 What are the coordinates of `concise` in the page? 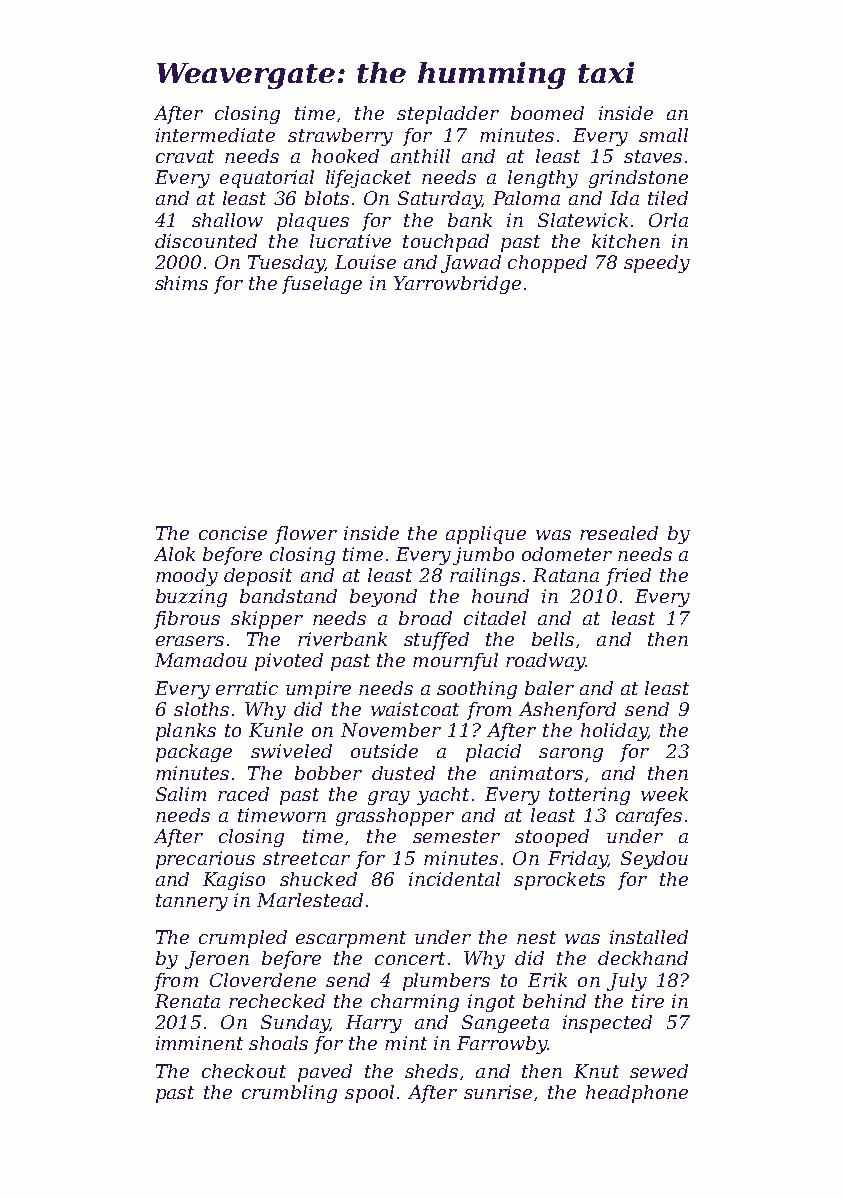 It's located at (233, 533).
